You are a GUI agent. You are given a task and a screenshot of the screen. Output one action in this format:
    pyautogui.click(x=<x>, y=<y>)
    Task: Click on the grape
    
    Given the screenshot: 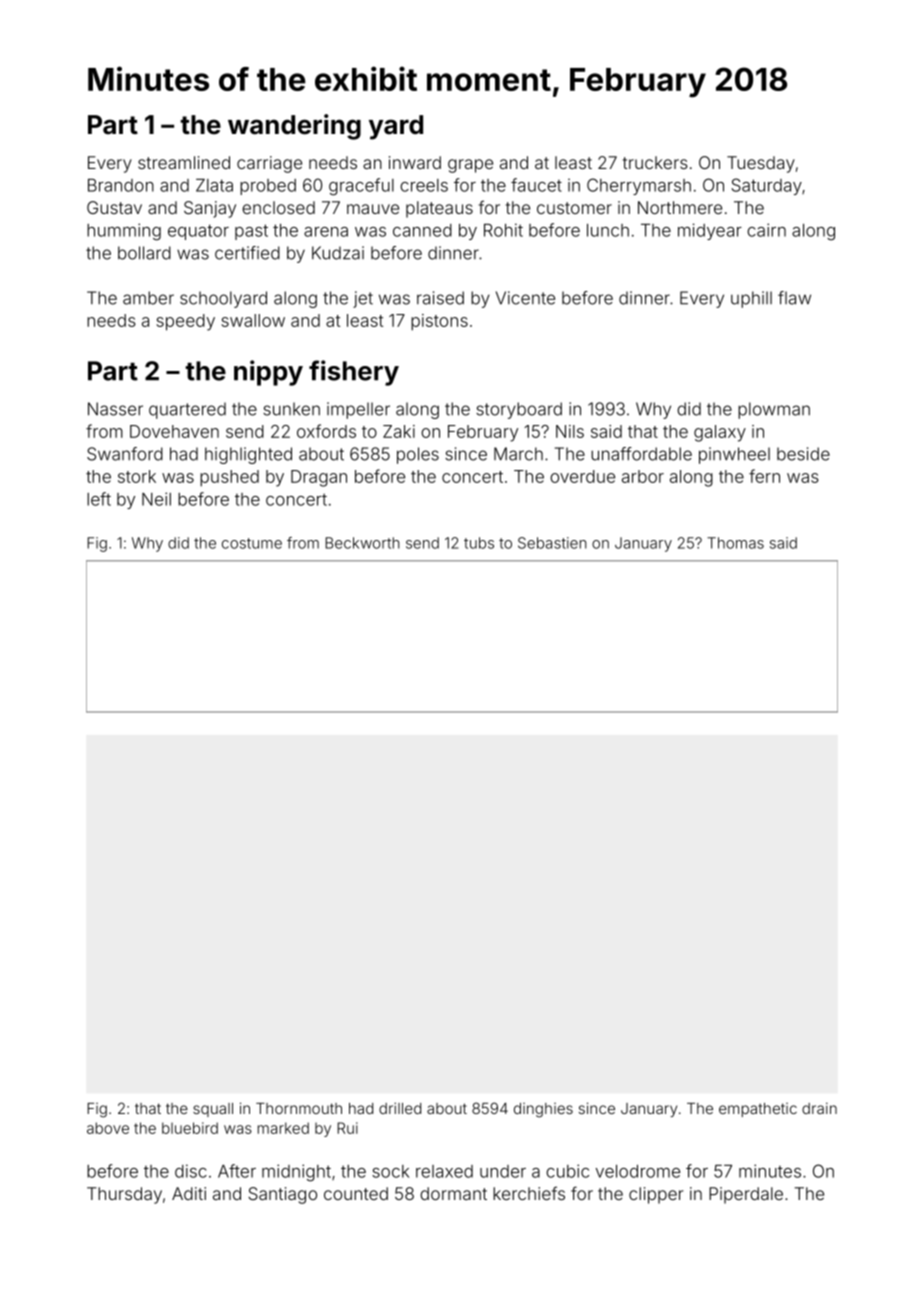 What is the action you would take?
    pyautogui.click(x=470, y=166)
